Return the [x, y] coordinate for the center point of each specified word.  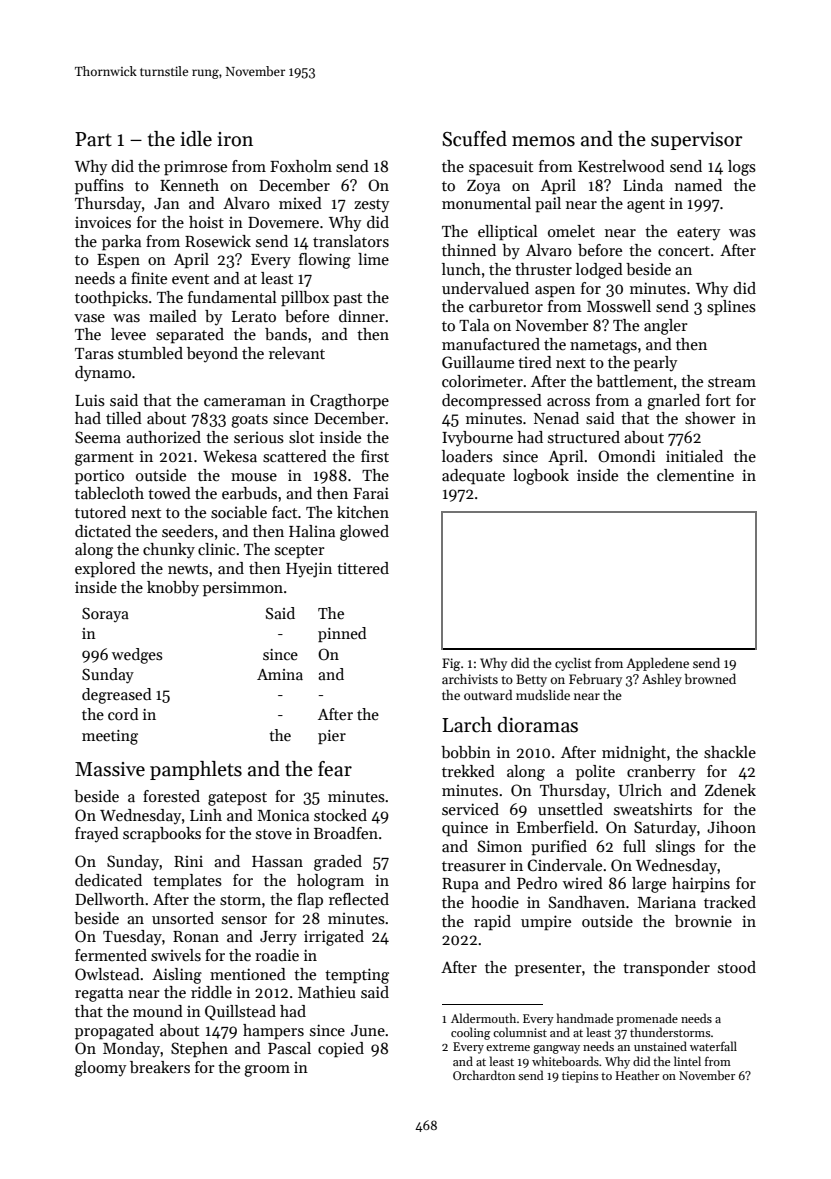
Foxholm [301, 166]
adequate [473, 477]
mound [158, 1011]
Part [93, 139]
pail [548, 205]
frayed [97, 835]
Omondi [626, 456]
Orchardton [484, 1075]
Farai [371, 493]
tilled [124, 418]
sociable [239, 512]
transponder [666, 969]
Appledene [657, 664]
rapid [492, 923]
